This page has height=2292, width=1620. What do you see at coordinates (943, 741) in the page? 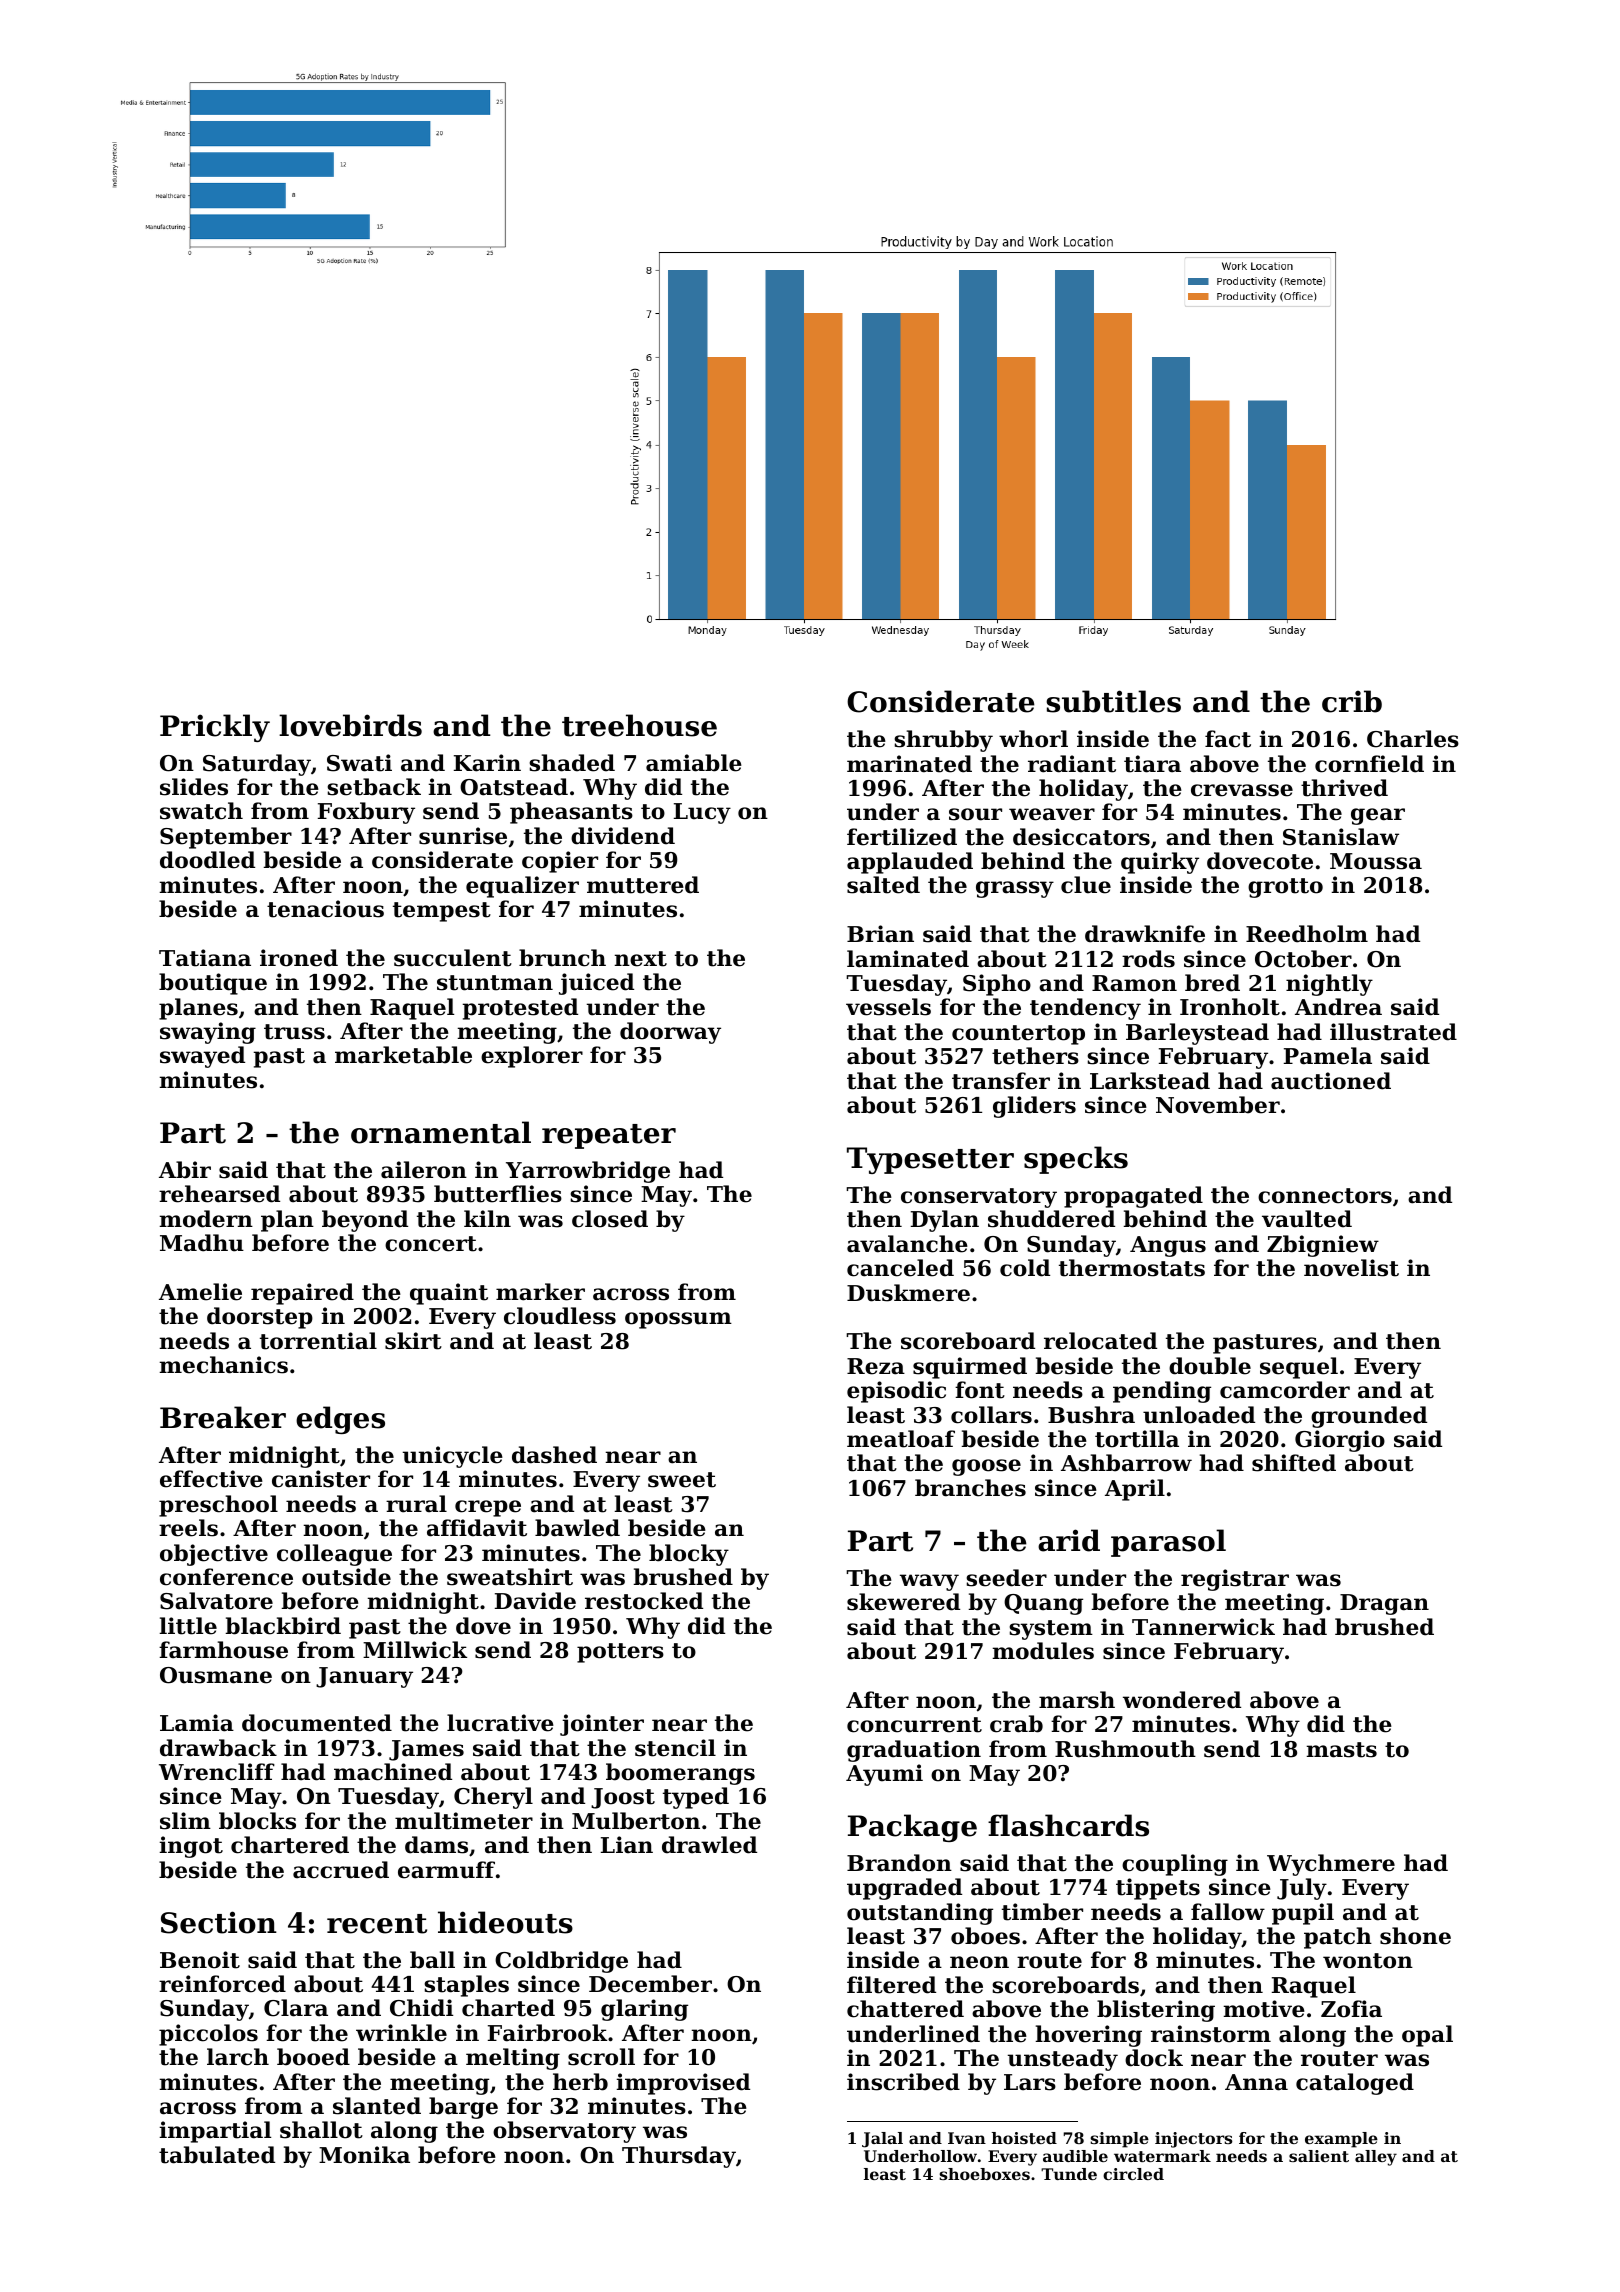
I see `shrubby` at bounding box center [943, 741].
